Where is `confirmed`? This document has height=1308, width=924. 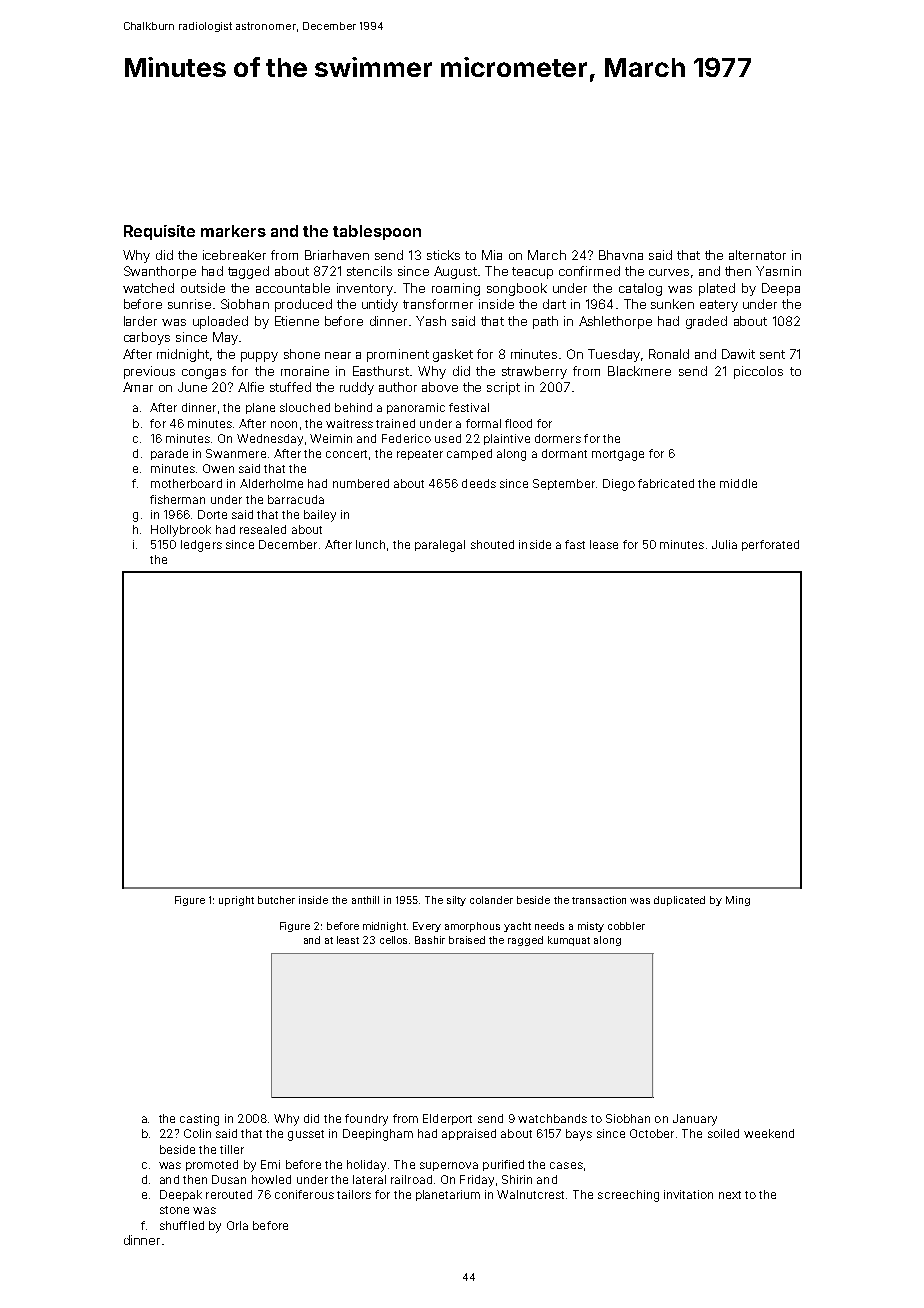 confirmed is located at coordinates (589, 271).
